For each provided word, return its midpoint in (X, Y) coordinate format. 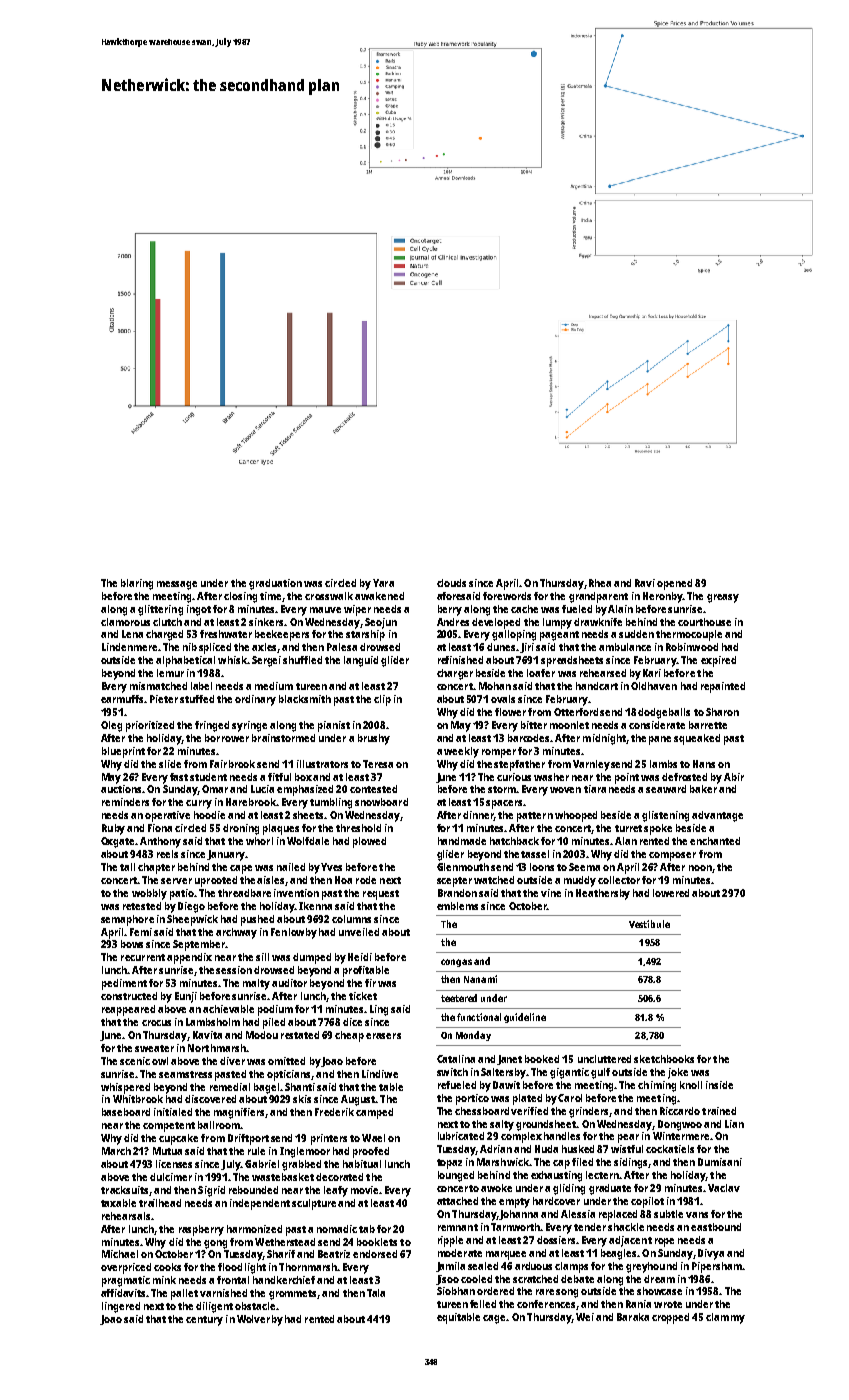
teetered (459, 998)
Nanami (480, 979)
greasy (723, 598)
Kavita (207, 1035)
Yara (383, 583)
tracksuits (124, 1190)
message (177, 585)
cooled (476, 1279)
